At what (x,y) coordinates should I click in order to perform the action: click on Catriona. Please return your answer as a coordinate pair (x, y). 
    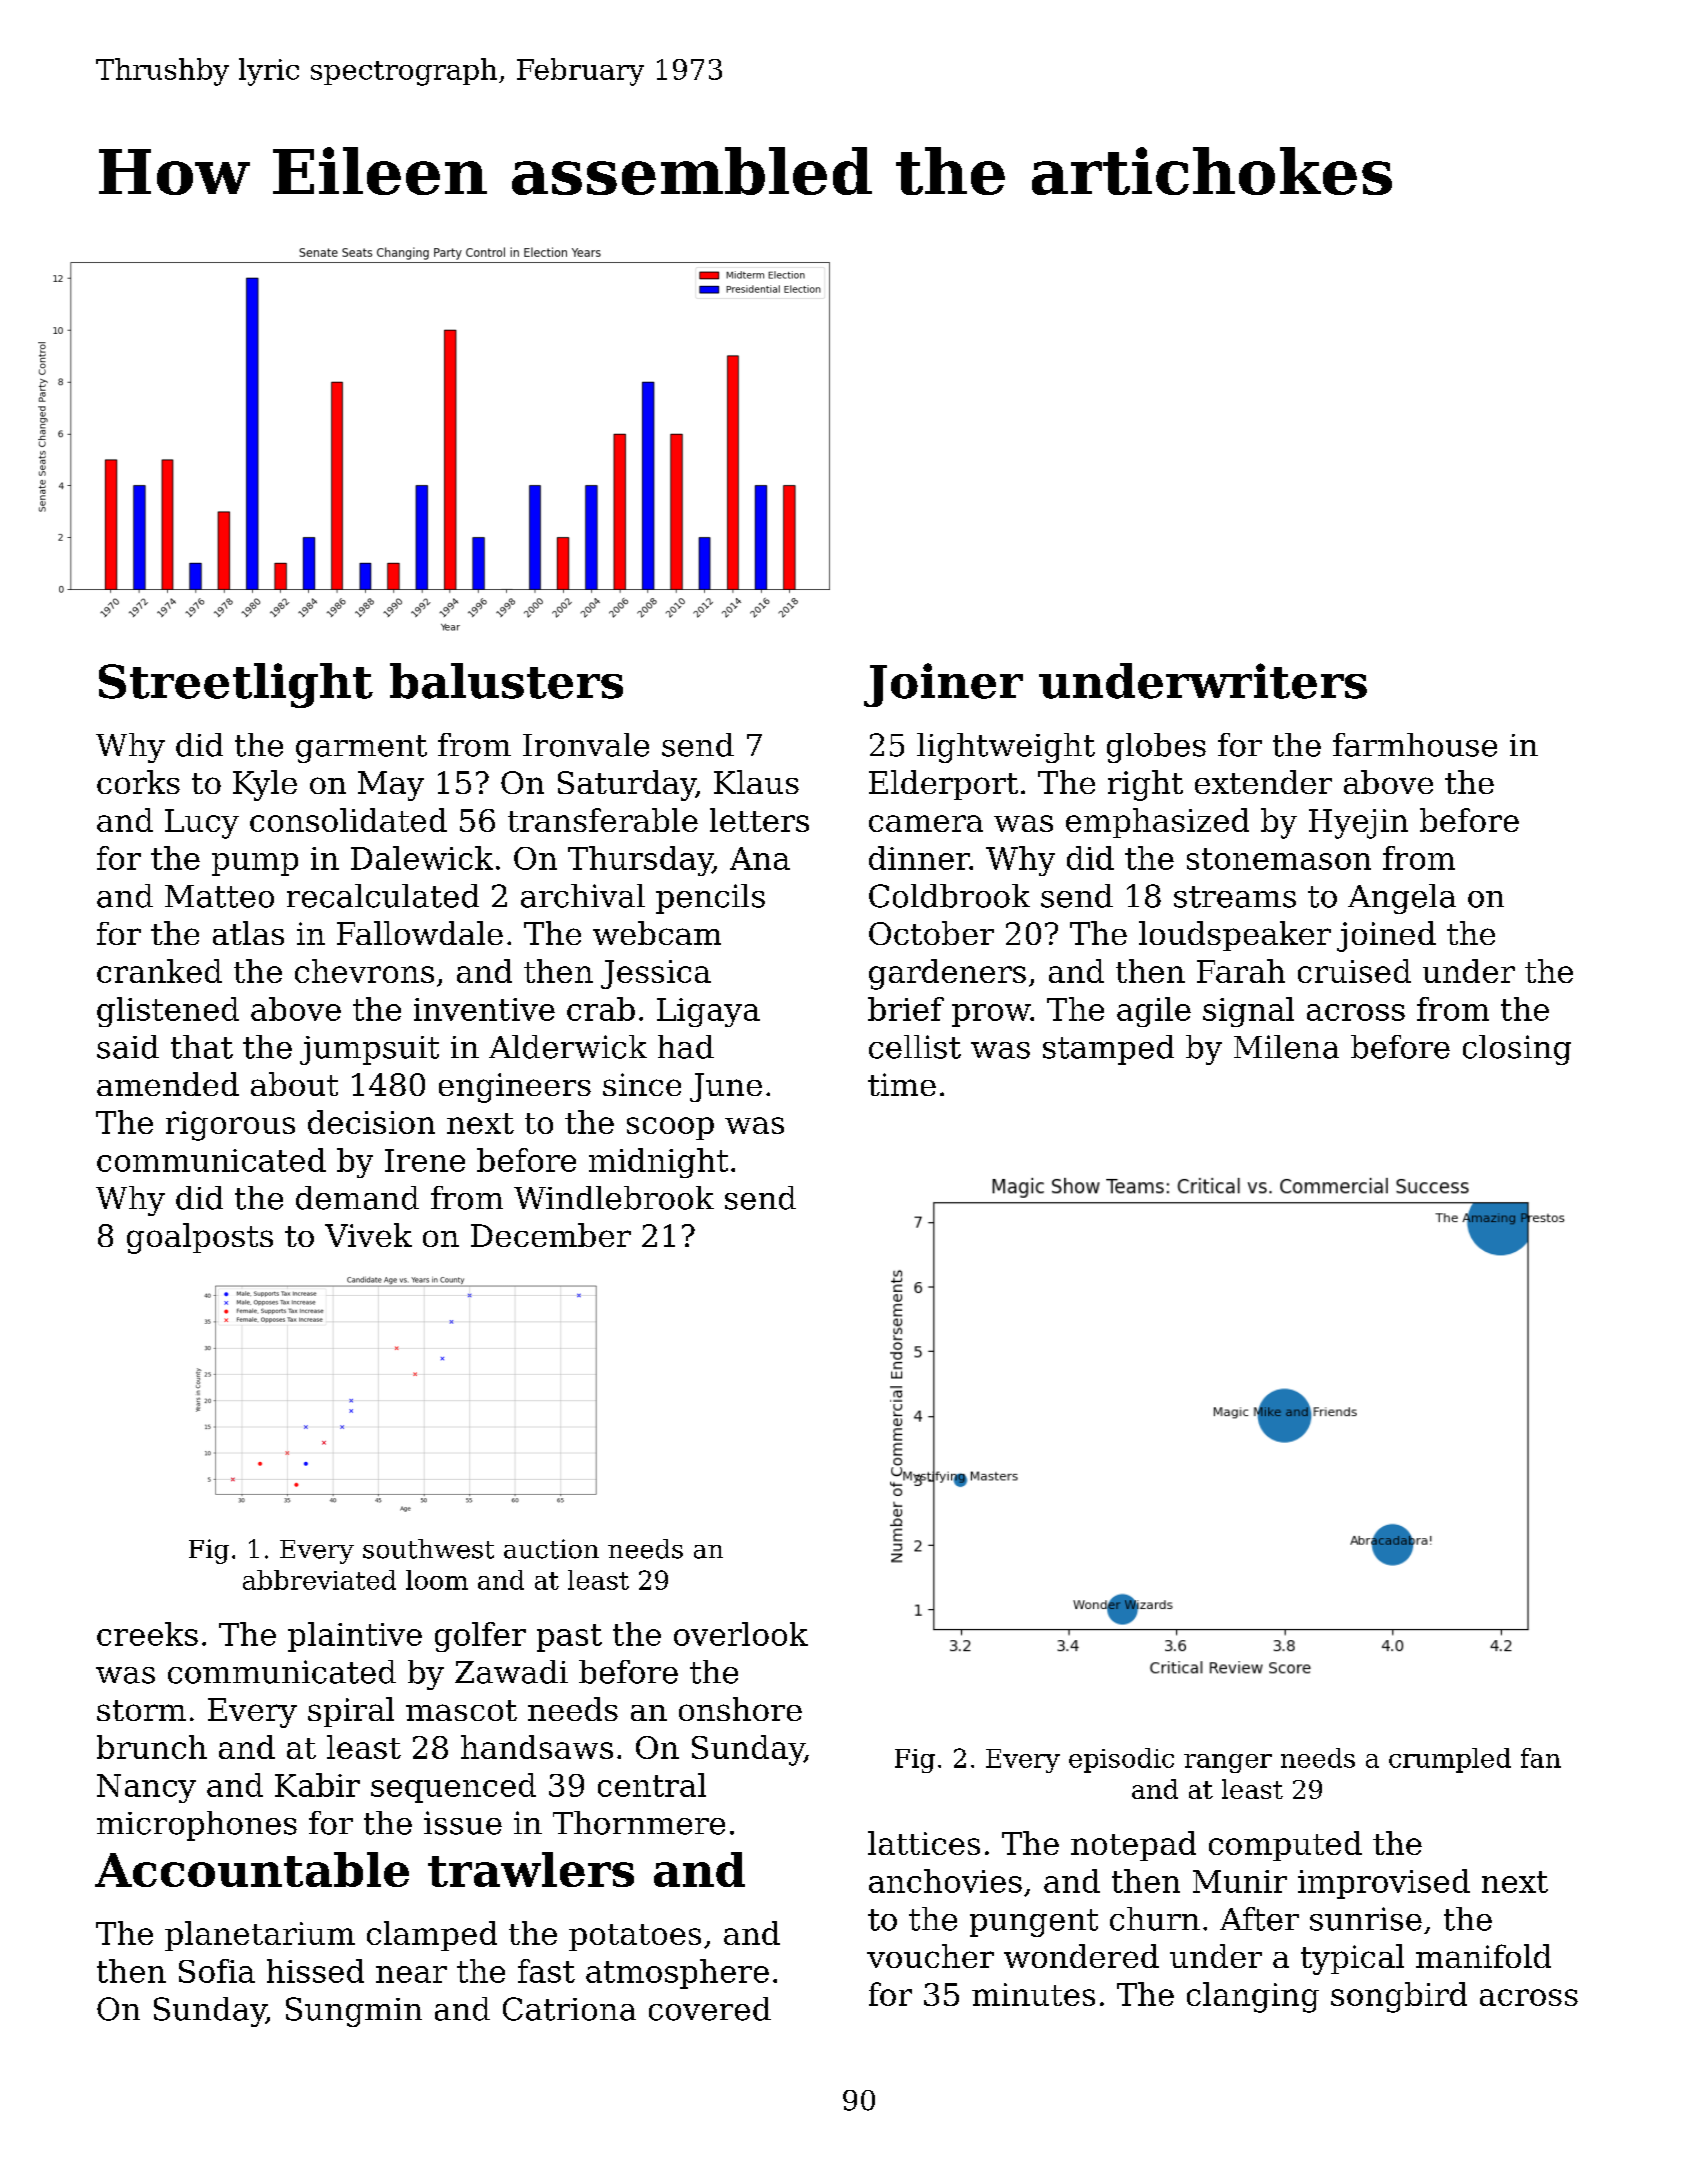
    Looking at the image, I should click on (569, 2009).
